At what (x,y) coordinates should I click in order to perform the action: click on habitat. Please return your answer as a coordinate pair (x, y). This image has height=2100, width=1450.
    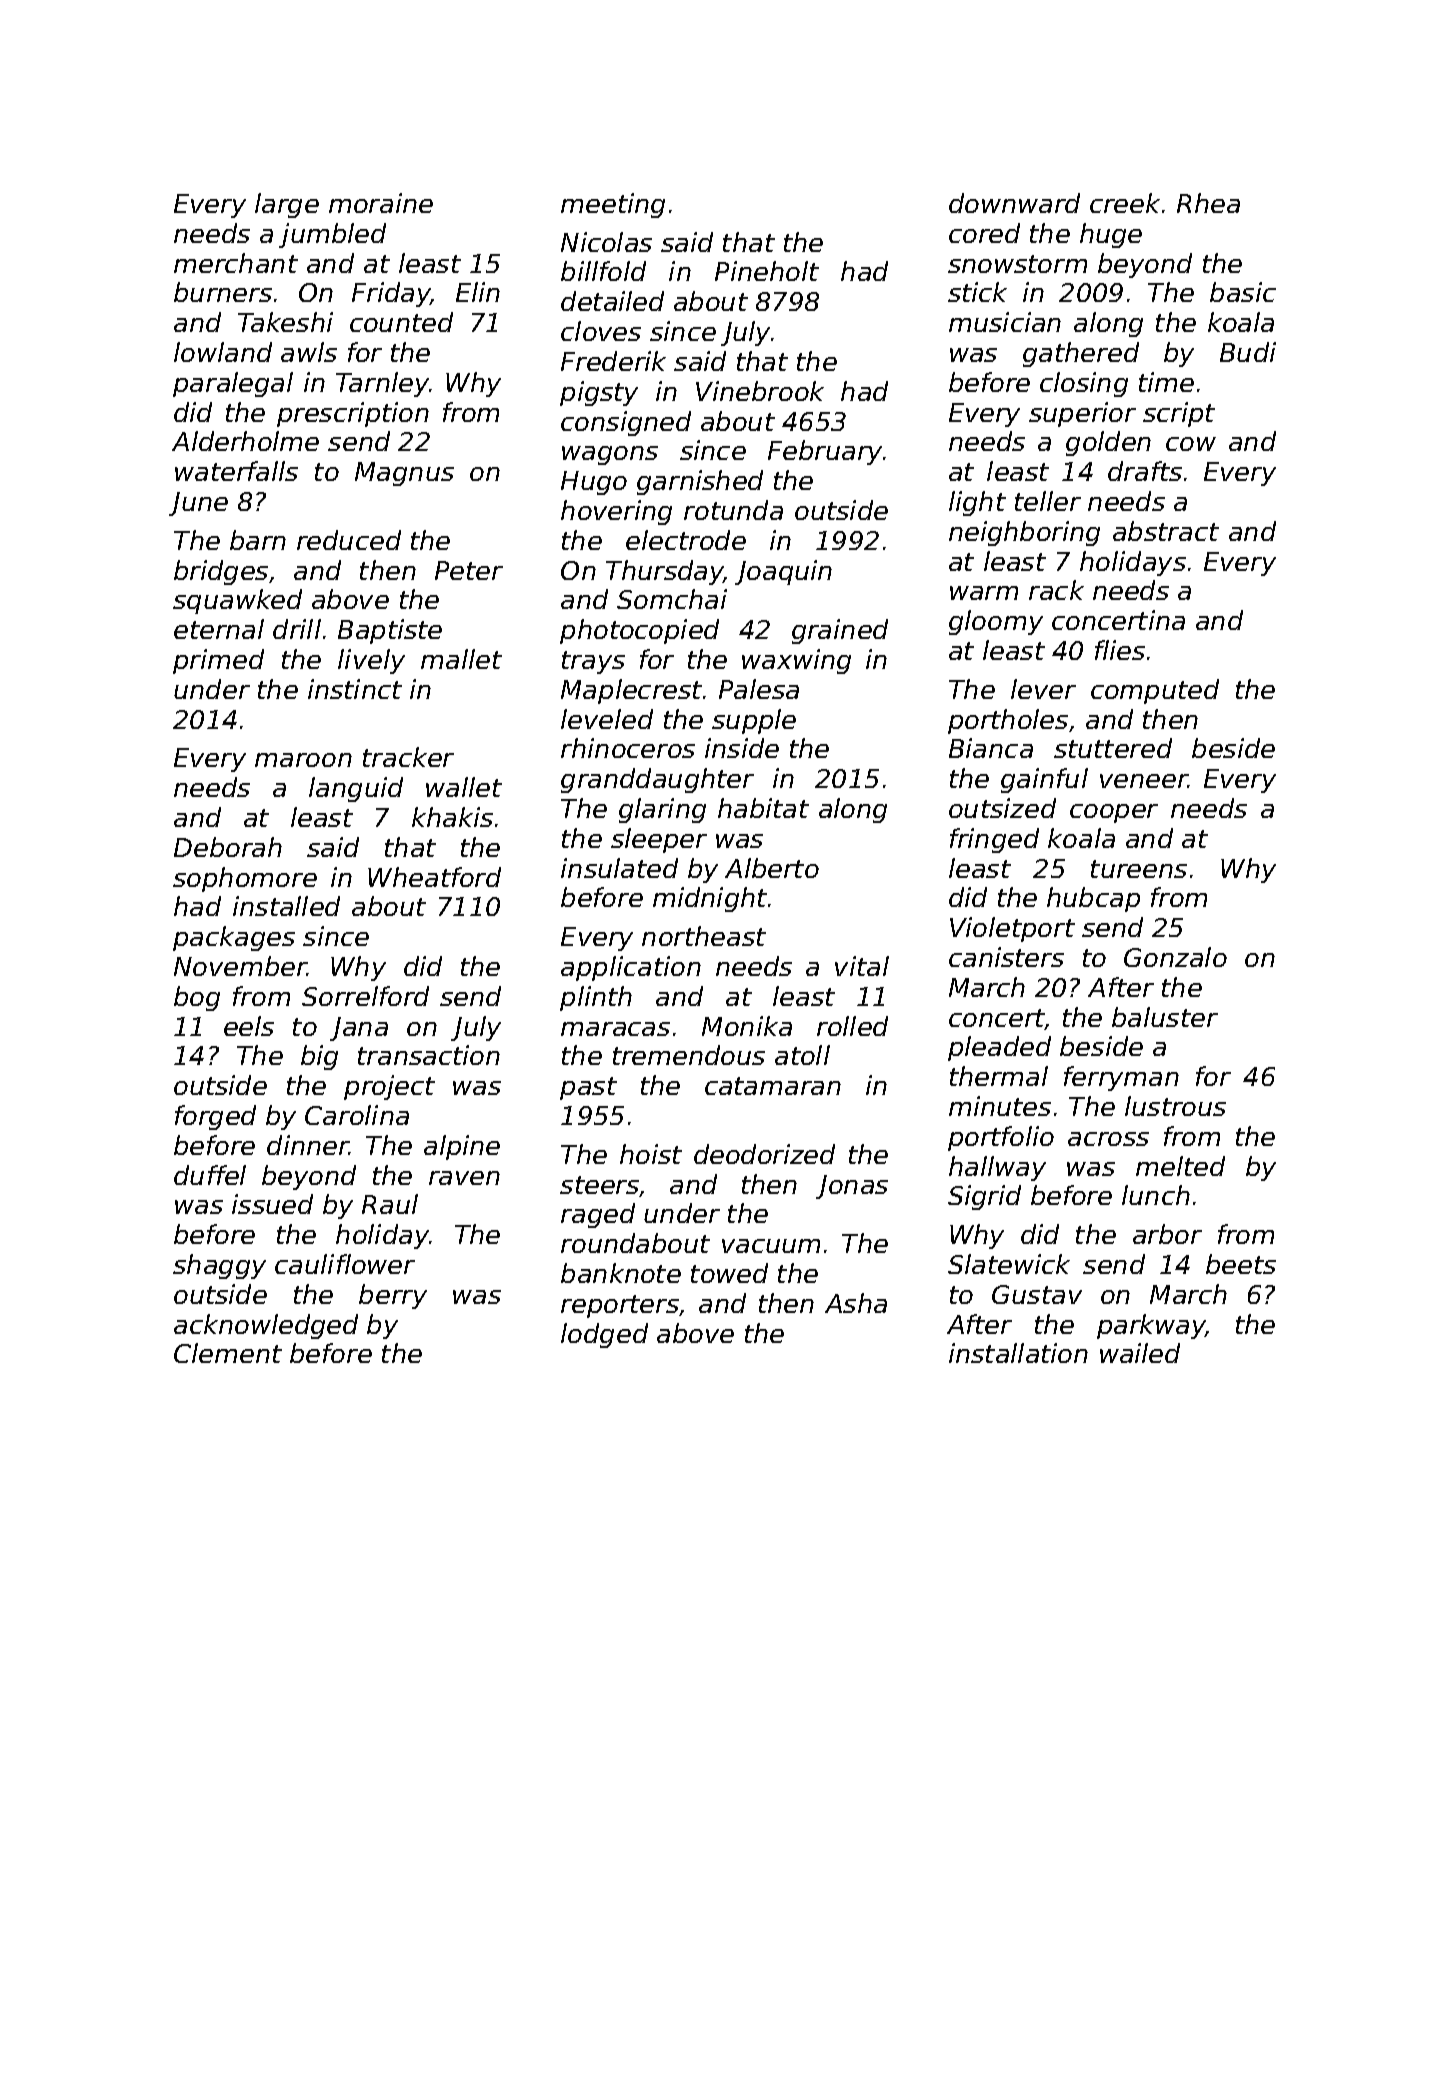
    Looking at the image, I should click on (763, 808).
